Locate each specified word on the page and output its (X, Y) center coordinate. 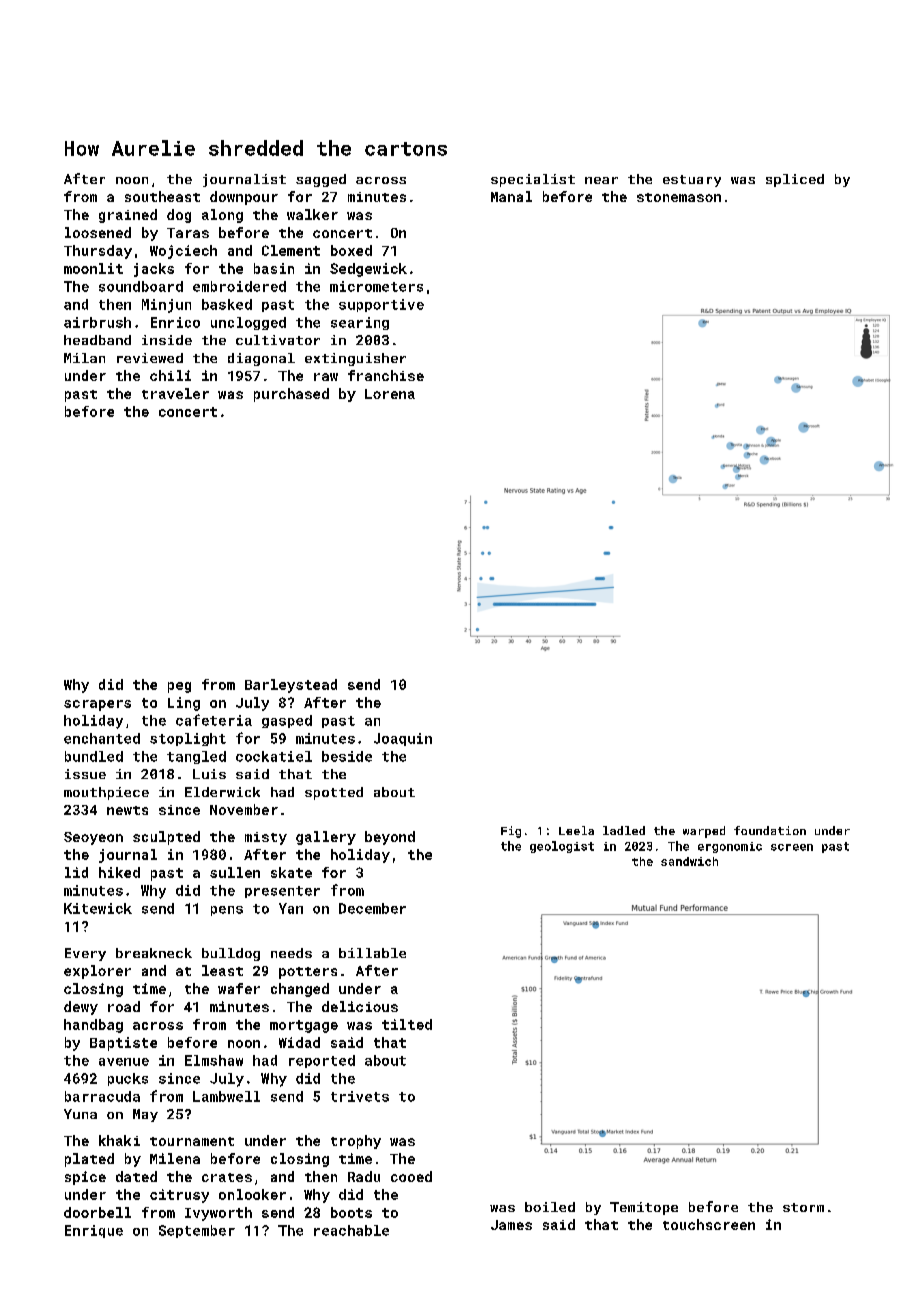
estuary (692, 181)
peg (179, 687)
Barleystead (291, 686)
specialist (533, 180)
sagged (321, 180)
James (511, 1225)
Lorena (390, 394)
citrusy (179, 1196)
